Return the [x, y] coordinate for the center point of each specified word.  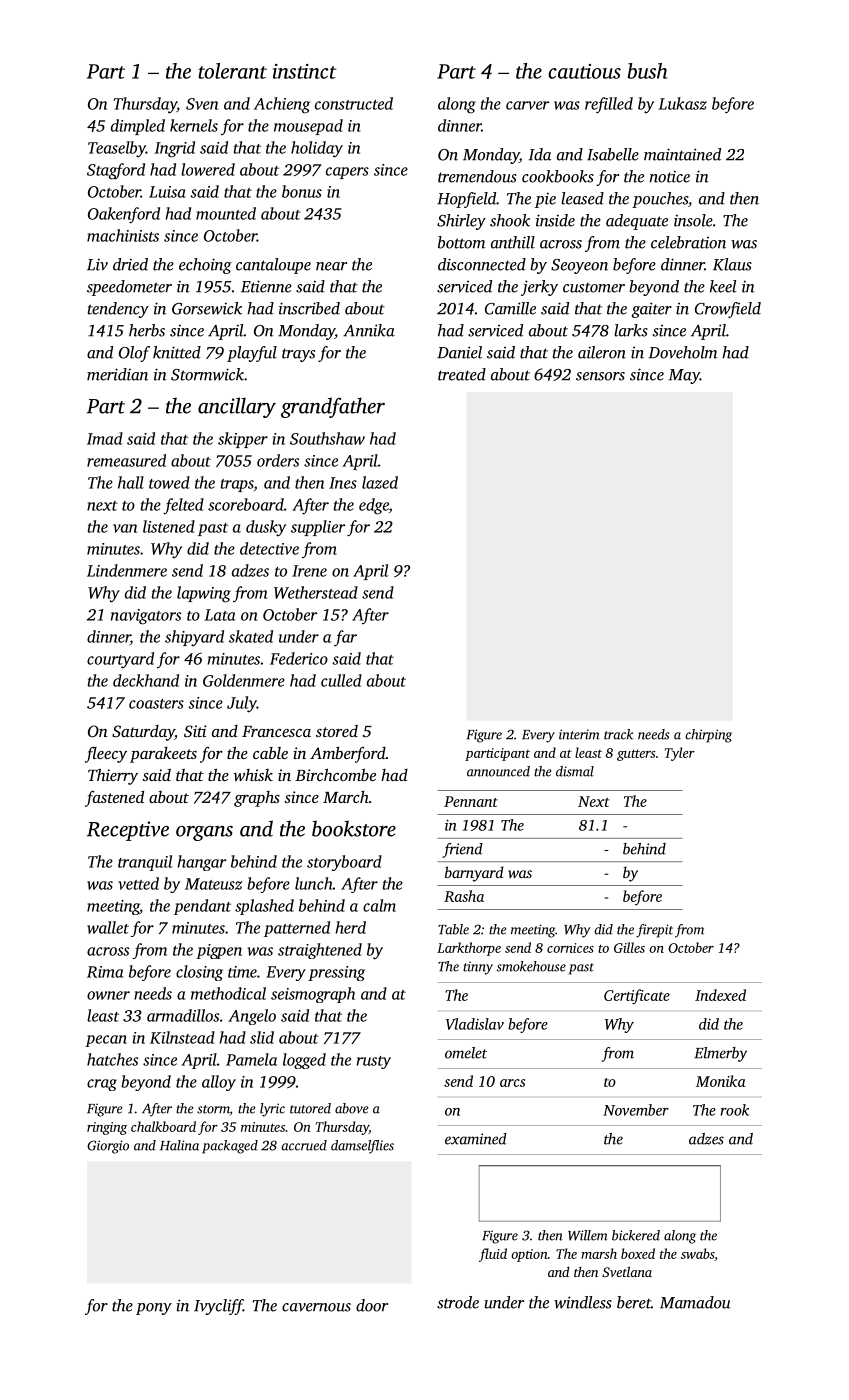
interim [579, 734]
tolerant [232, 71]
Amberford [348, 755]
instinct [304, 71]
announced [498, 771]
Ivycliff [218, 1307]
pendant [202, 907]
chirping [708, 736]
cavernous [316, 1307]
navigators [146, 617]
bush [647, 71]
